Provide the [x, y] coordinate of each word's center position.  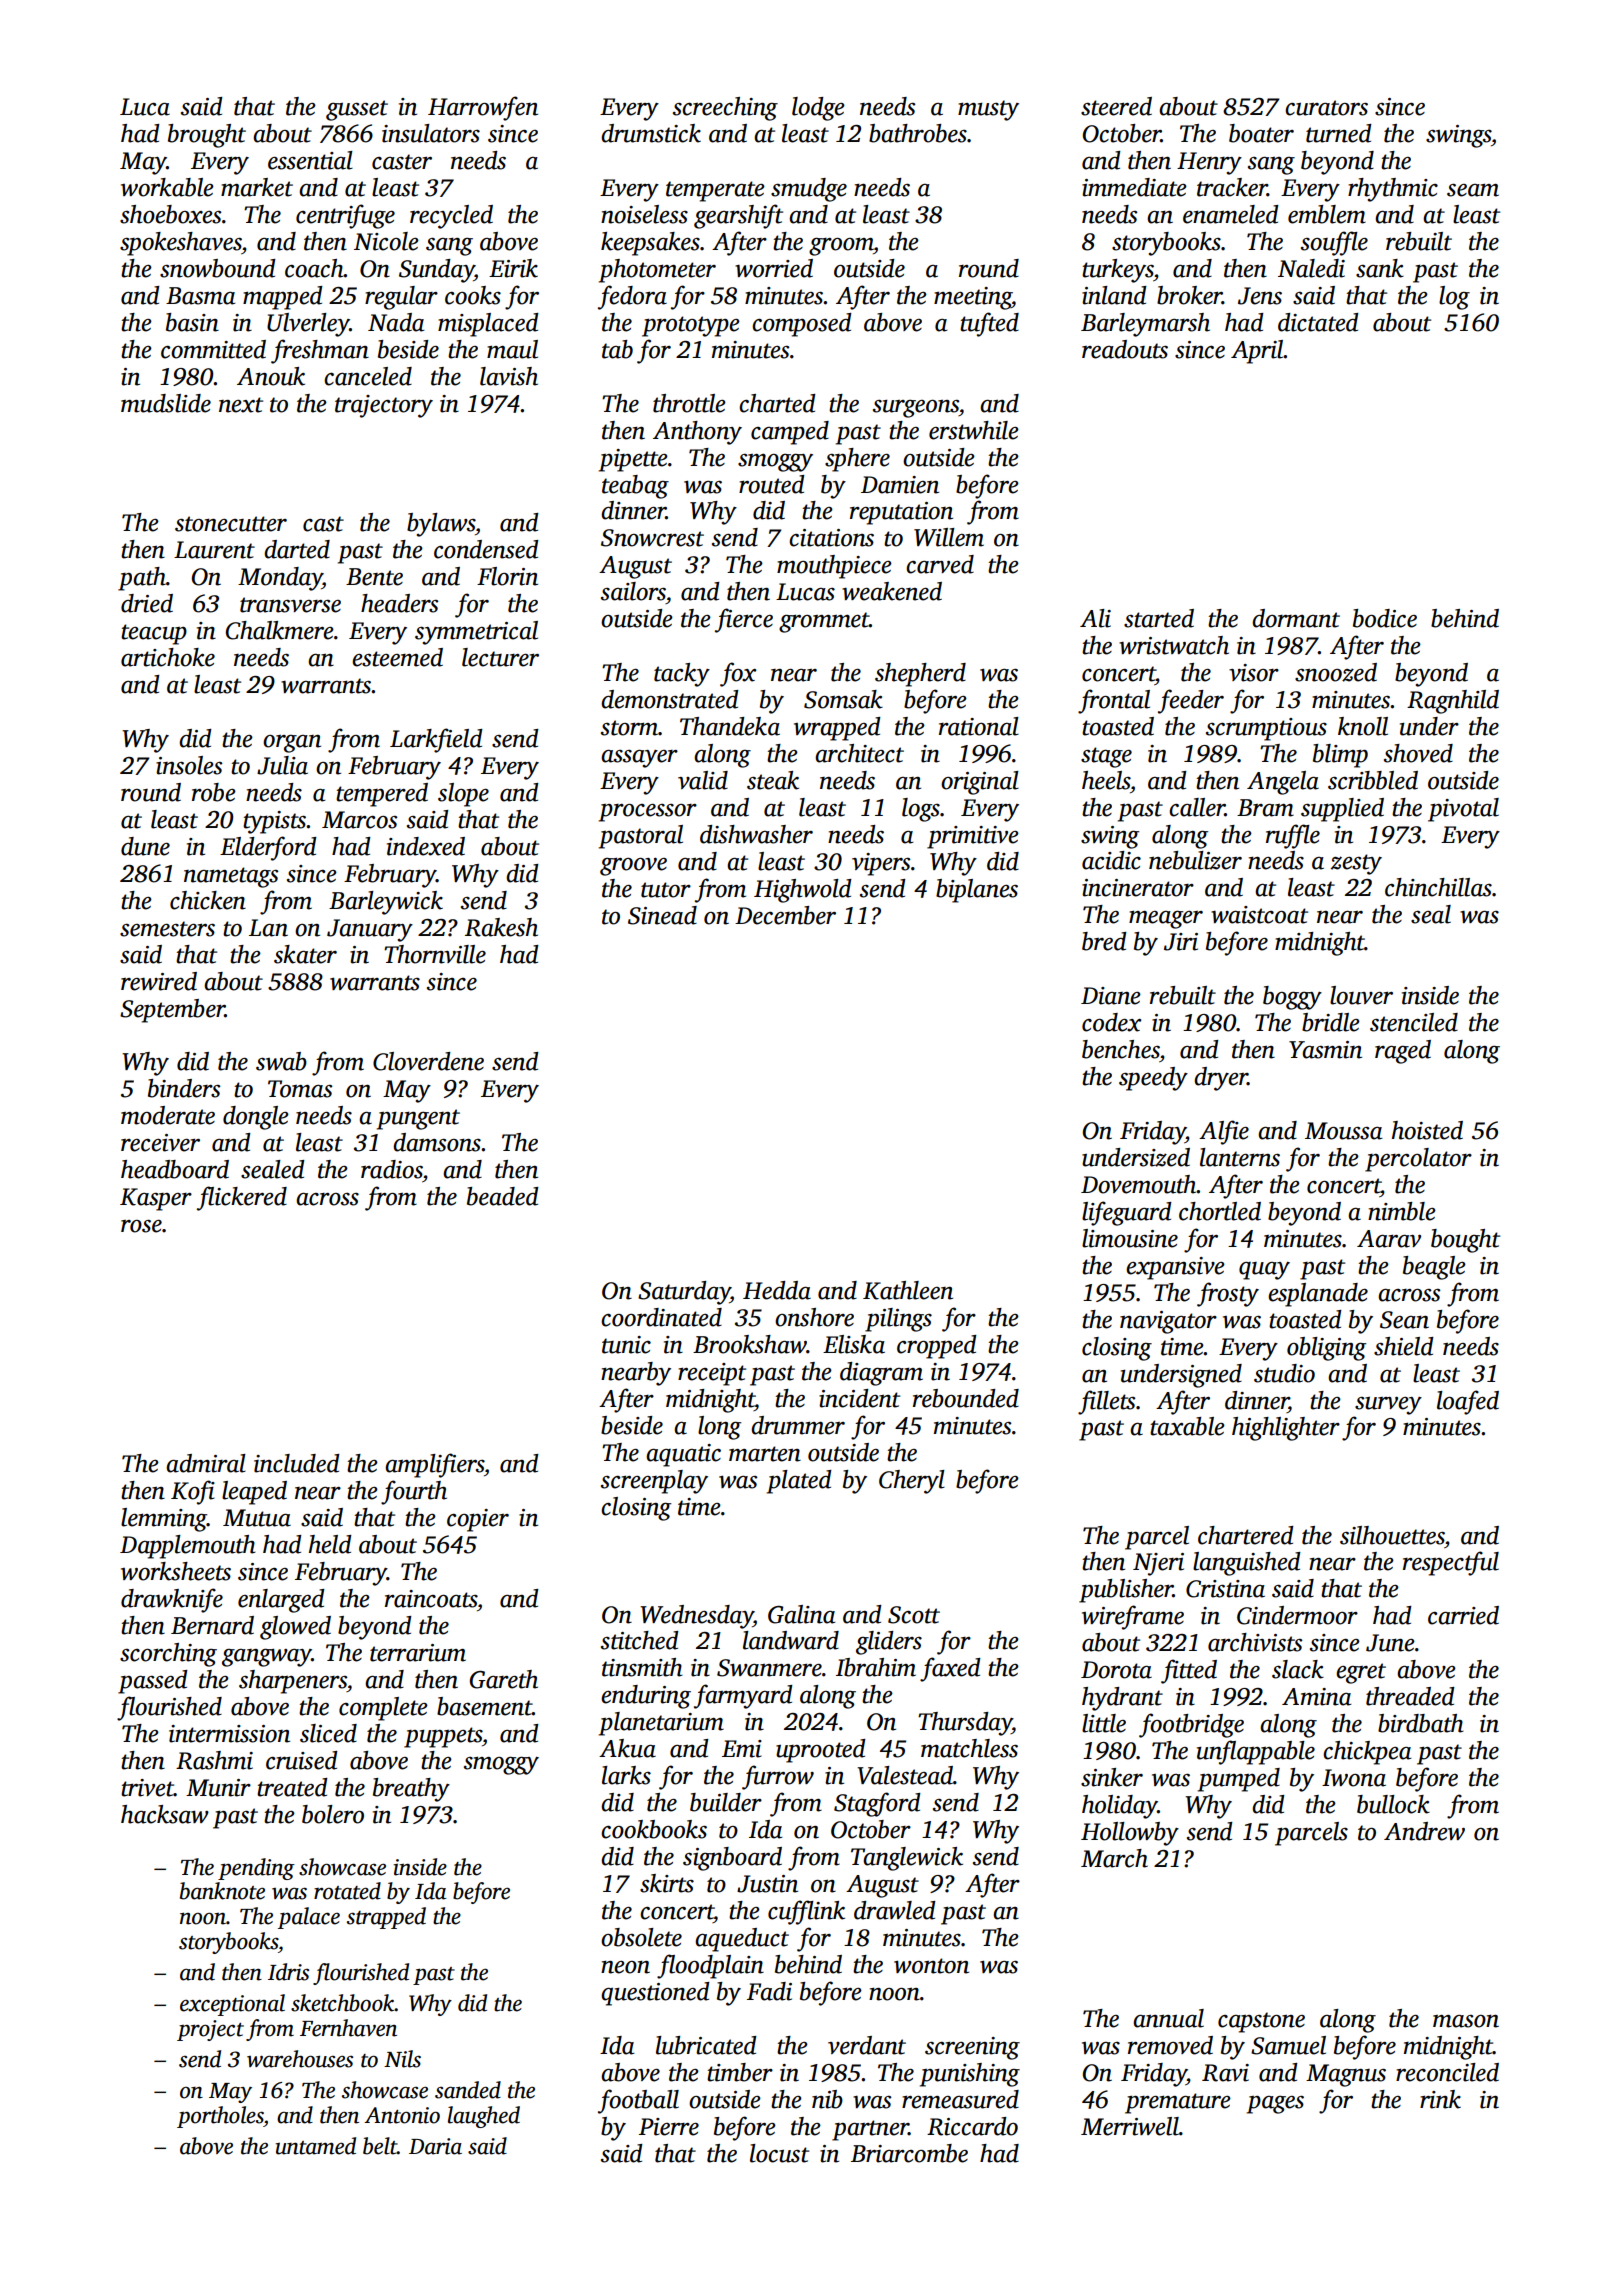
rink [1440, 2099]
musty [988, 110]
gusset [357, 110]
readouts [1125, 349]
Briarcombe [909, 2153]
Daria [435, 2146]
